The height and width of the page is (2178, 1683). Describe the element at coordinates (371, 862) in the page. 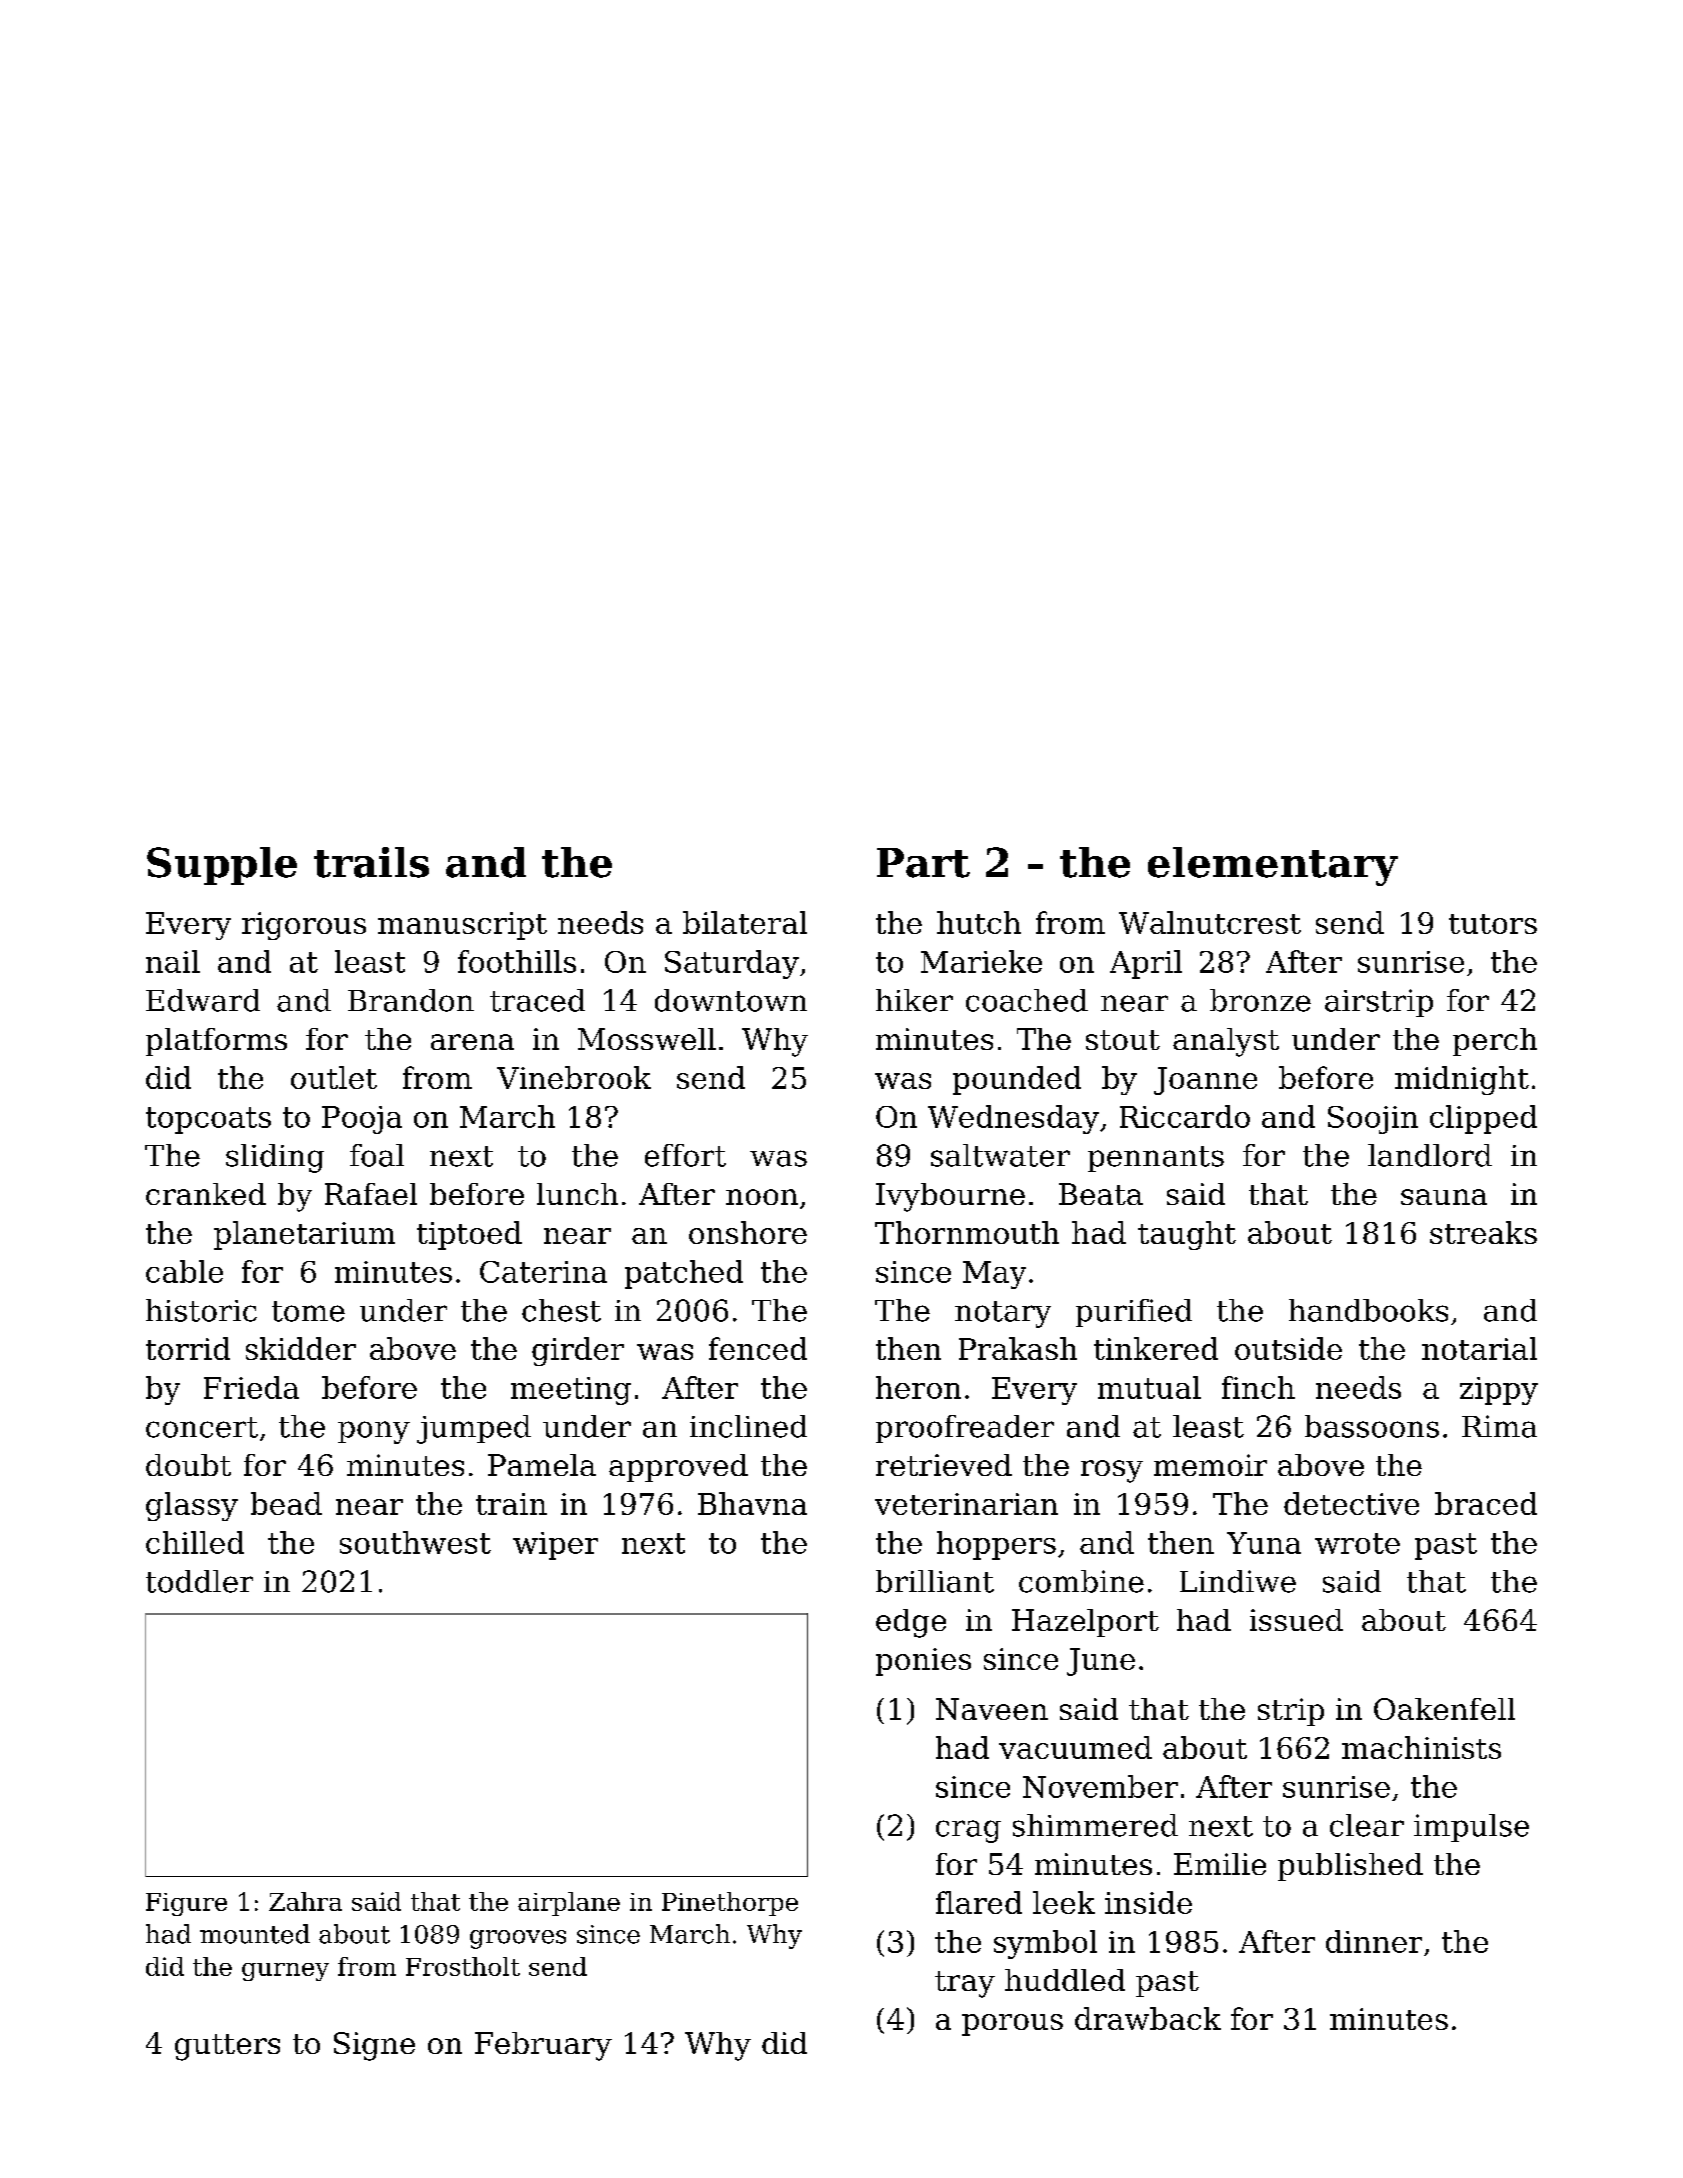

I see `trails` at that location.
